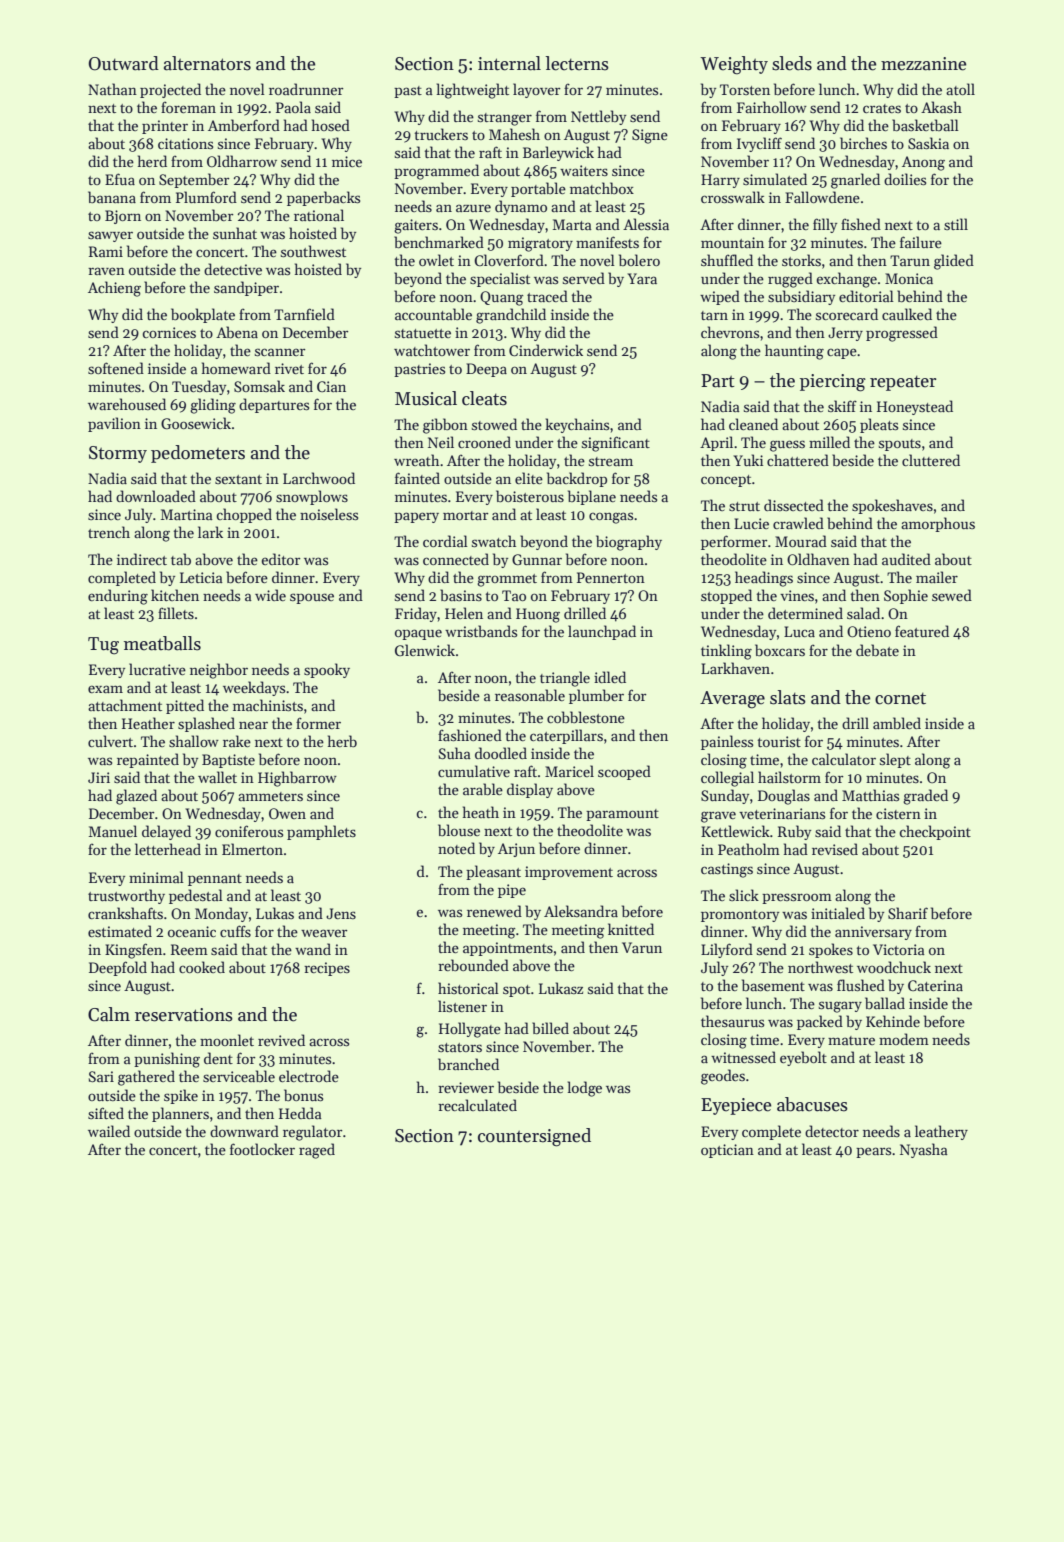 The height and width of the screenshot is (1542, 1064). What do you see at coordinates (759, 144) in the screenshot?
I see `Ivycliff` at bounding box center [759, 144].
